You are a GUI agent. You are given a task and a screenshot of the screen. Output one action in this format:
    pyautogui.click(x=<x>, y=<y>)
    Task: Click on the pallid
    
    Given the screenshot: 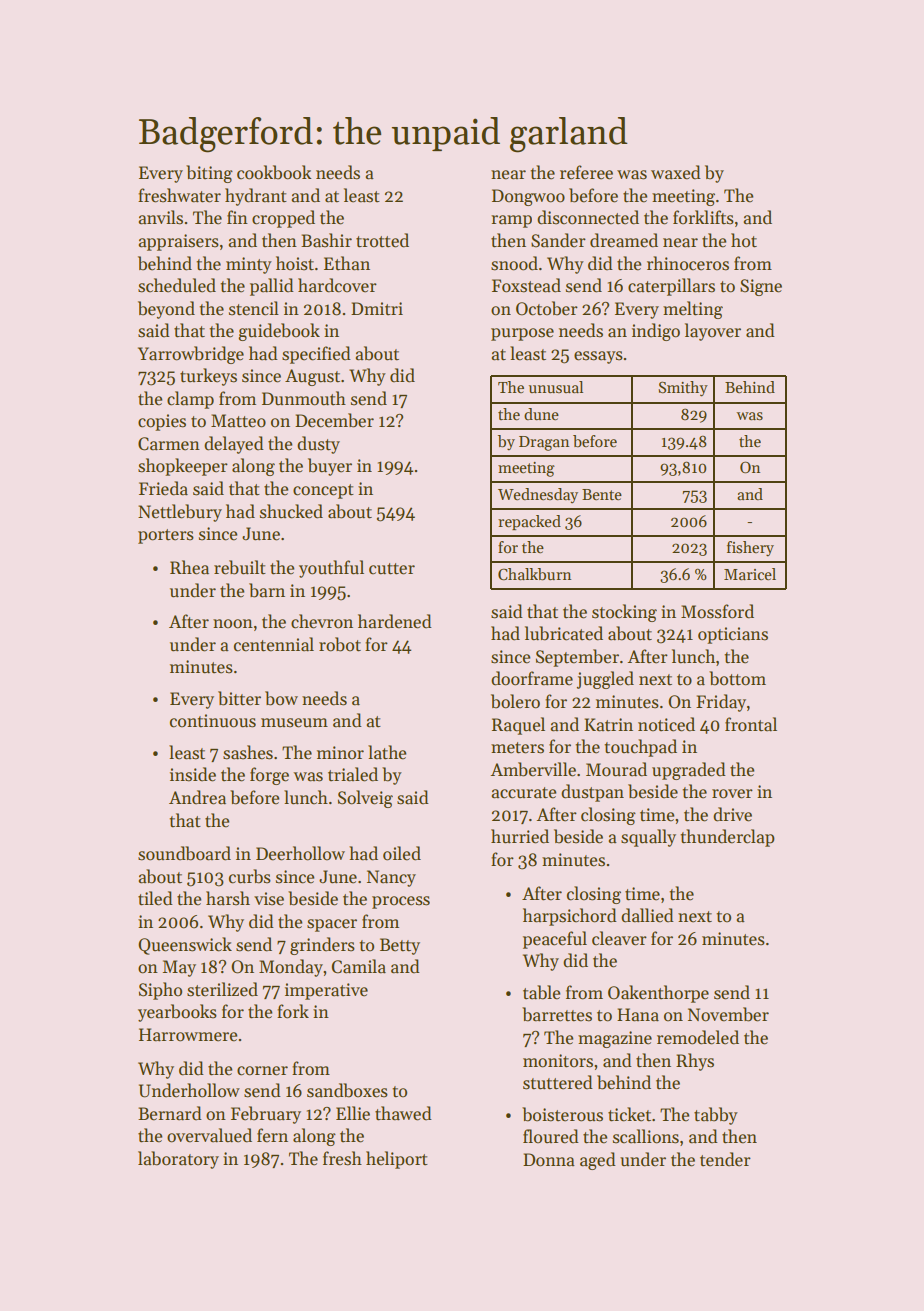 What is the action you would take?
    pyautogui.click(x=272, y=287)
